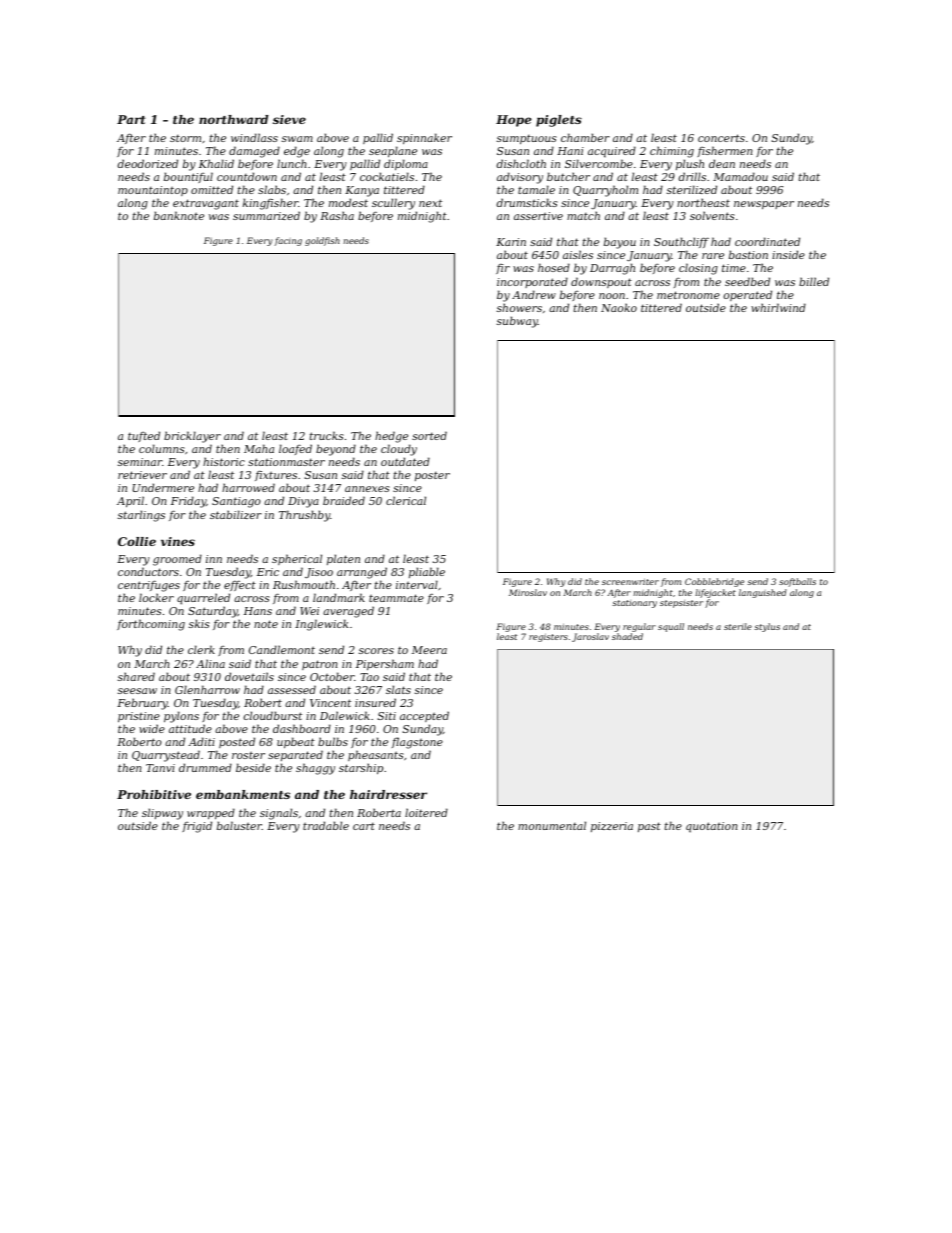 Image resolution: width=952 pixels, height=1233 pixels. What do you see at coordinates (149, 586) in the image?
I see `centrifuges` at bounding box center [149, 586].
